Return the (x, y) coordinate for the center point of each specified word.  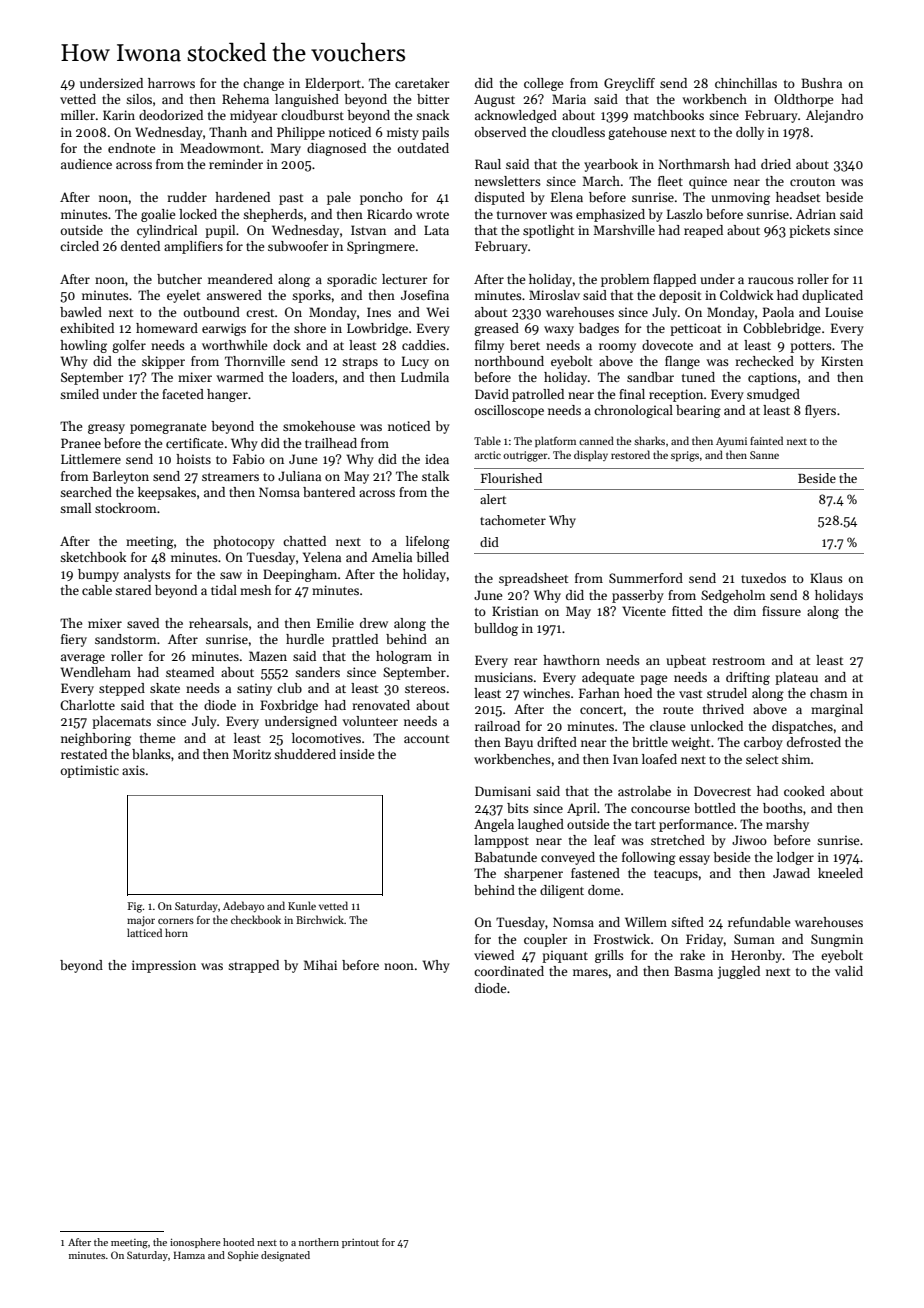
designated (285, 1256)
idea (437, 459)
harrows (171, 83)
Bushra (821, 83)
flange (682, 362)
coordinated (509, 971)
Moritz (252, 754)
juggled (739, 972)
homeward (167, 328)
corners (176, 921)
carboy (763, 743)
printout (360, 1243)
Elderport (333, 84)
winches (546, 693)
